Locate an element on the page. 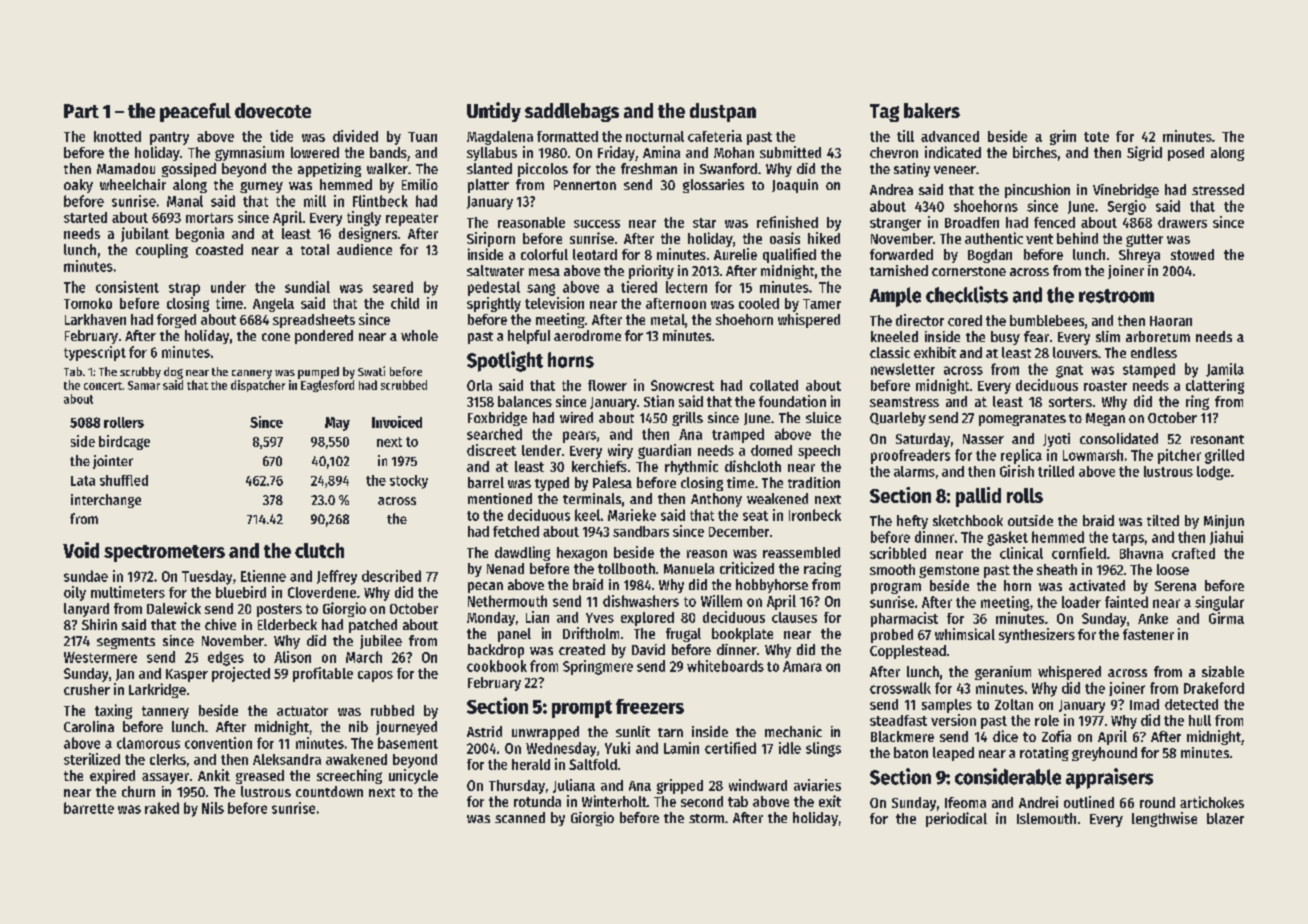 This document has width=1308, height=924. dustpan is located at coordinates (723, 112).
